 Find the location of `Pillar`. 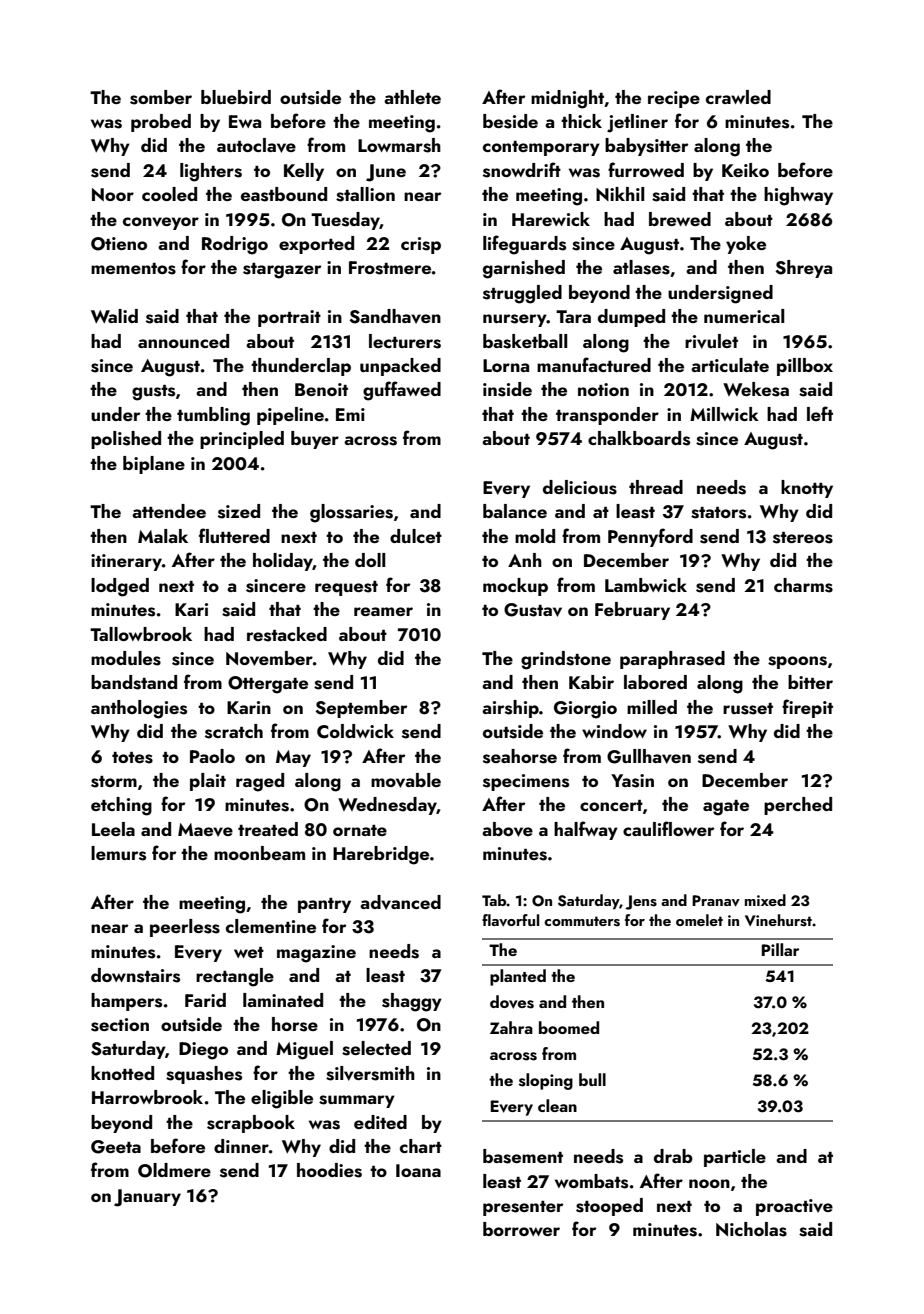

Pillar is located at coordinates (780, 949).
